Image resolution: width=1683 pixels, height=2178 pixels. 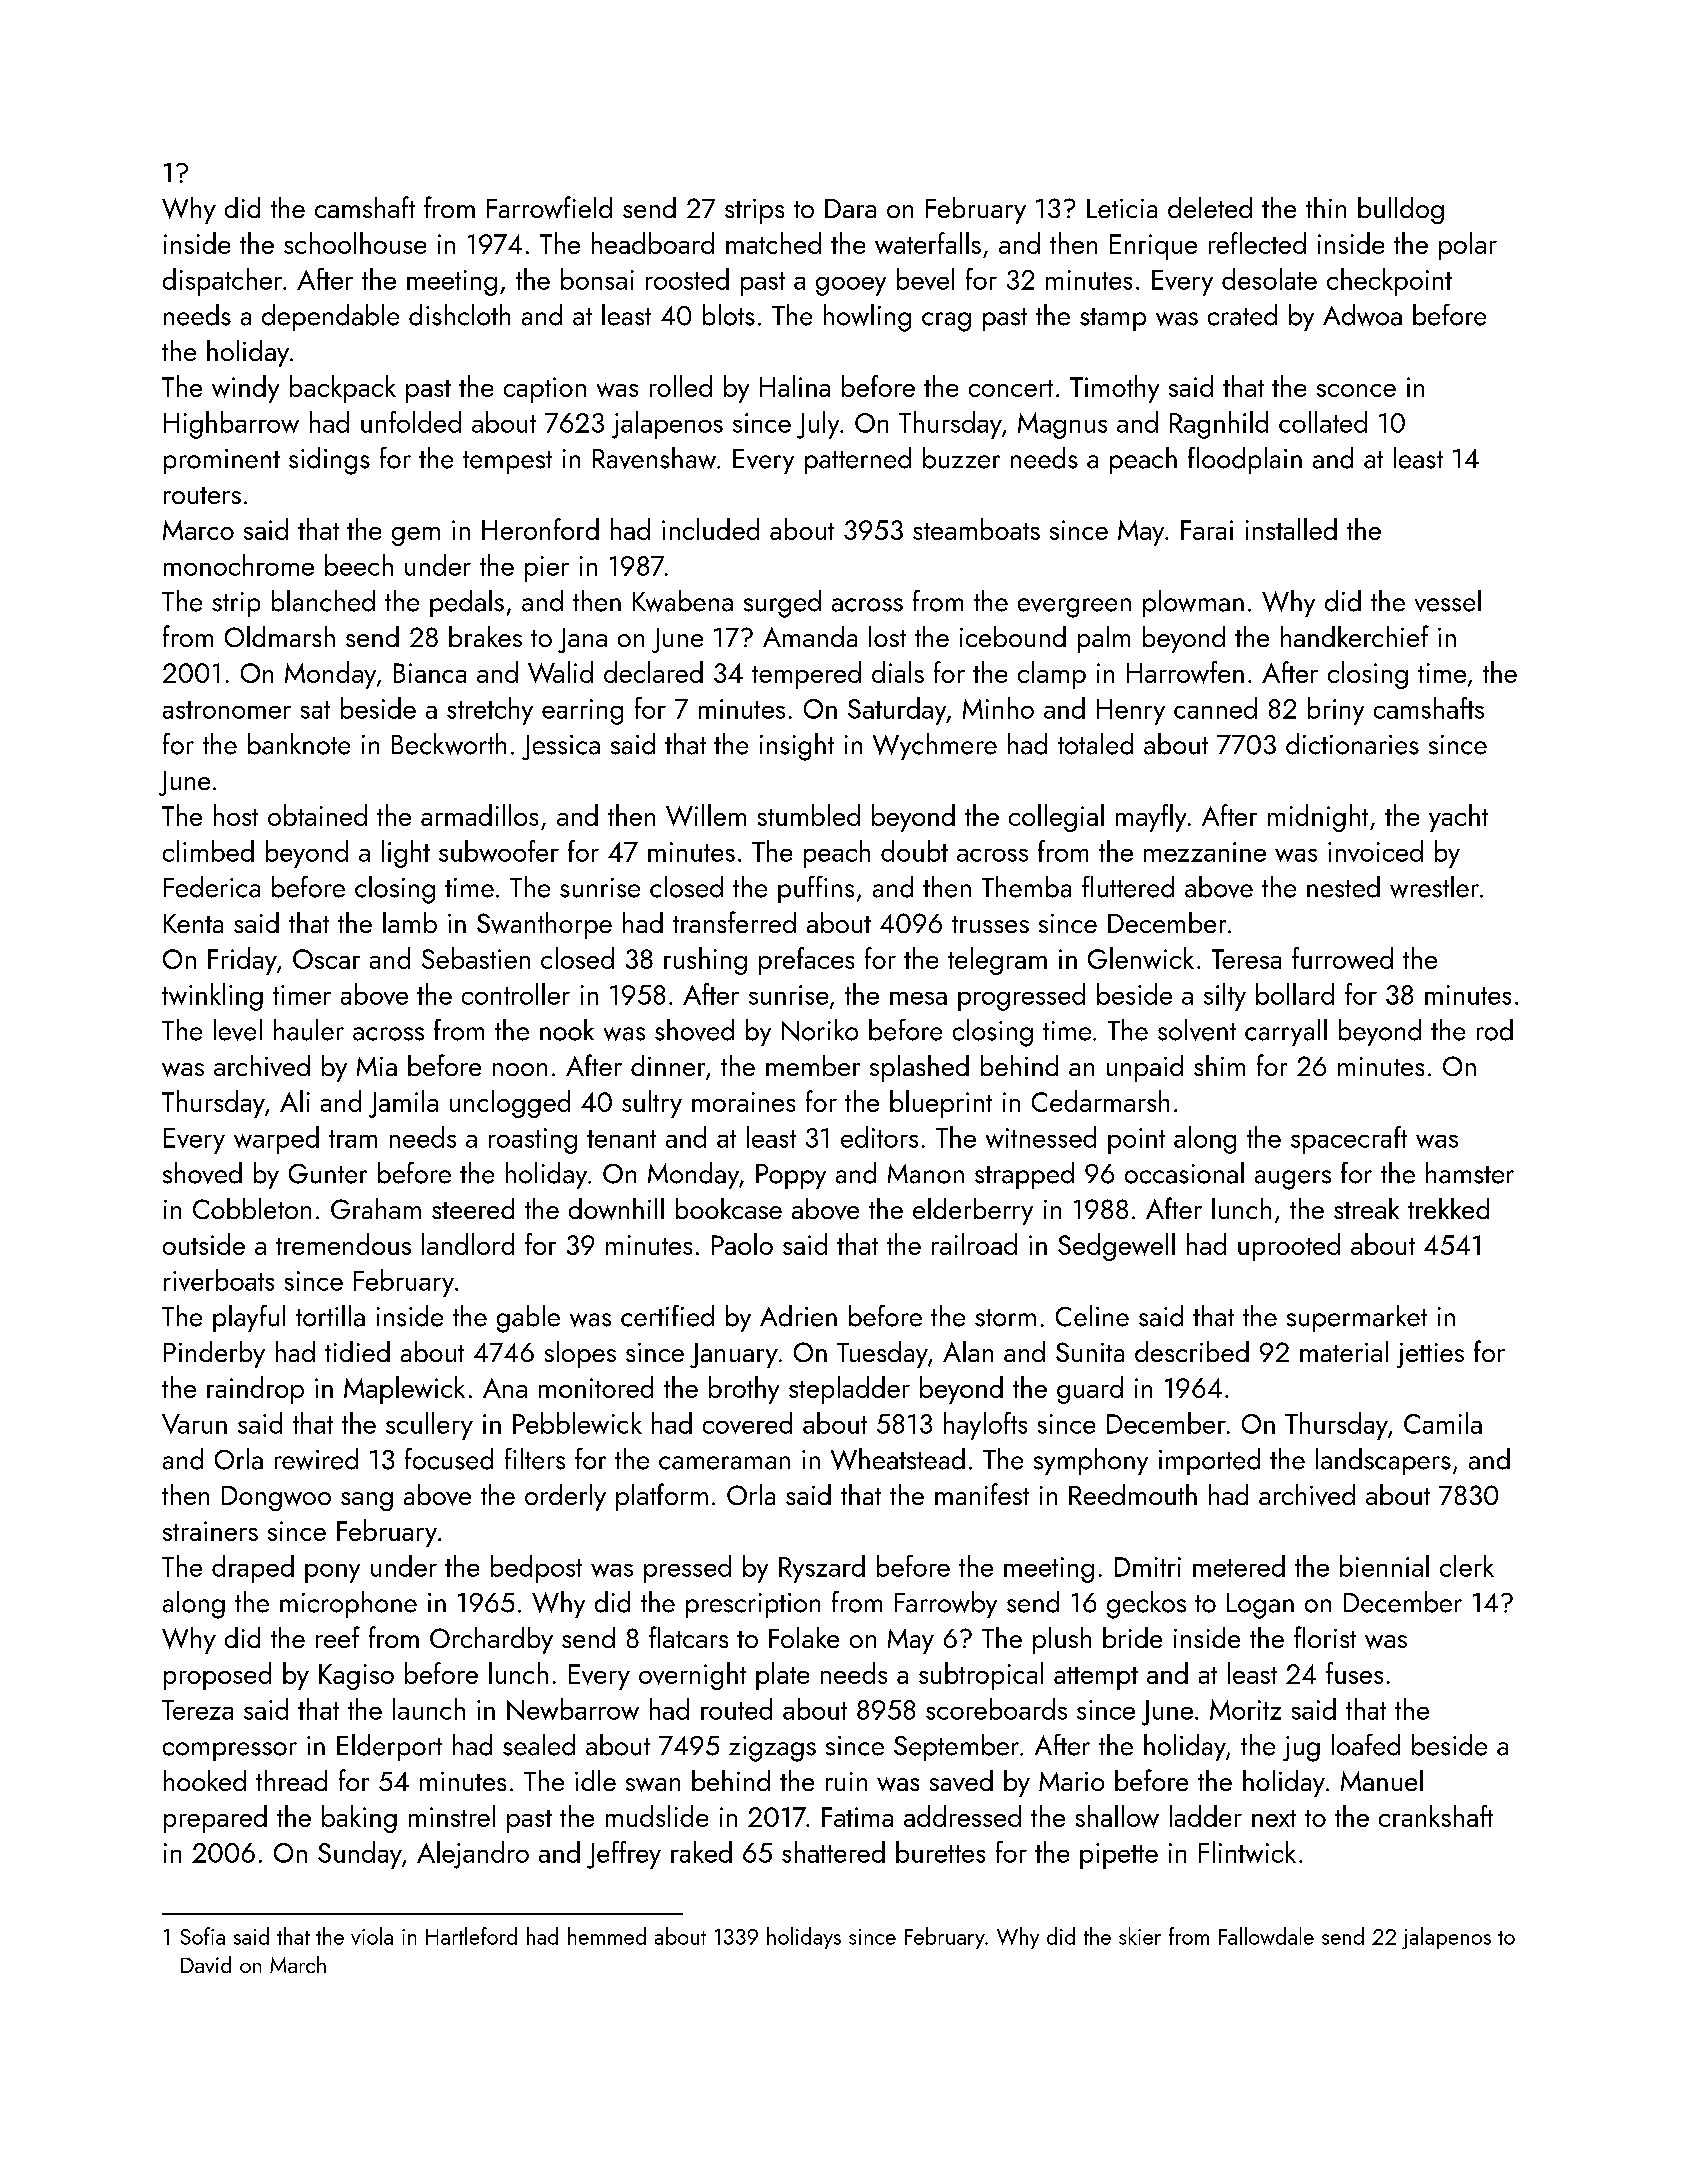 What do you see at coordinates (851, 286) in the document?
I see `gooey` at bounding box center [851, 286].
